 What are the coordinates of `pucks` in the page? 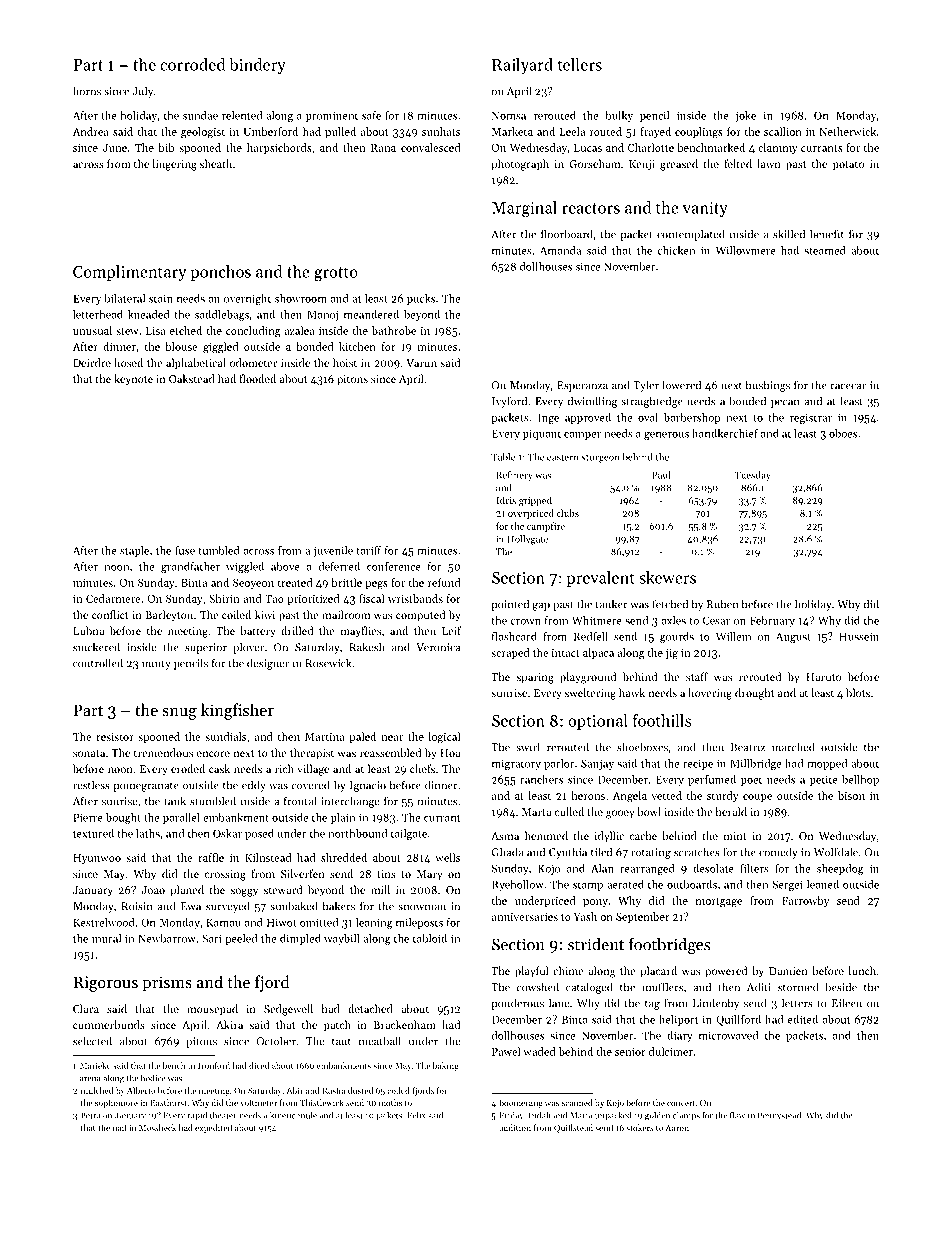 It's located at (421, 299).
